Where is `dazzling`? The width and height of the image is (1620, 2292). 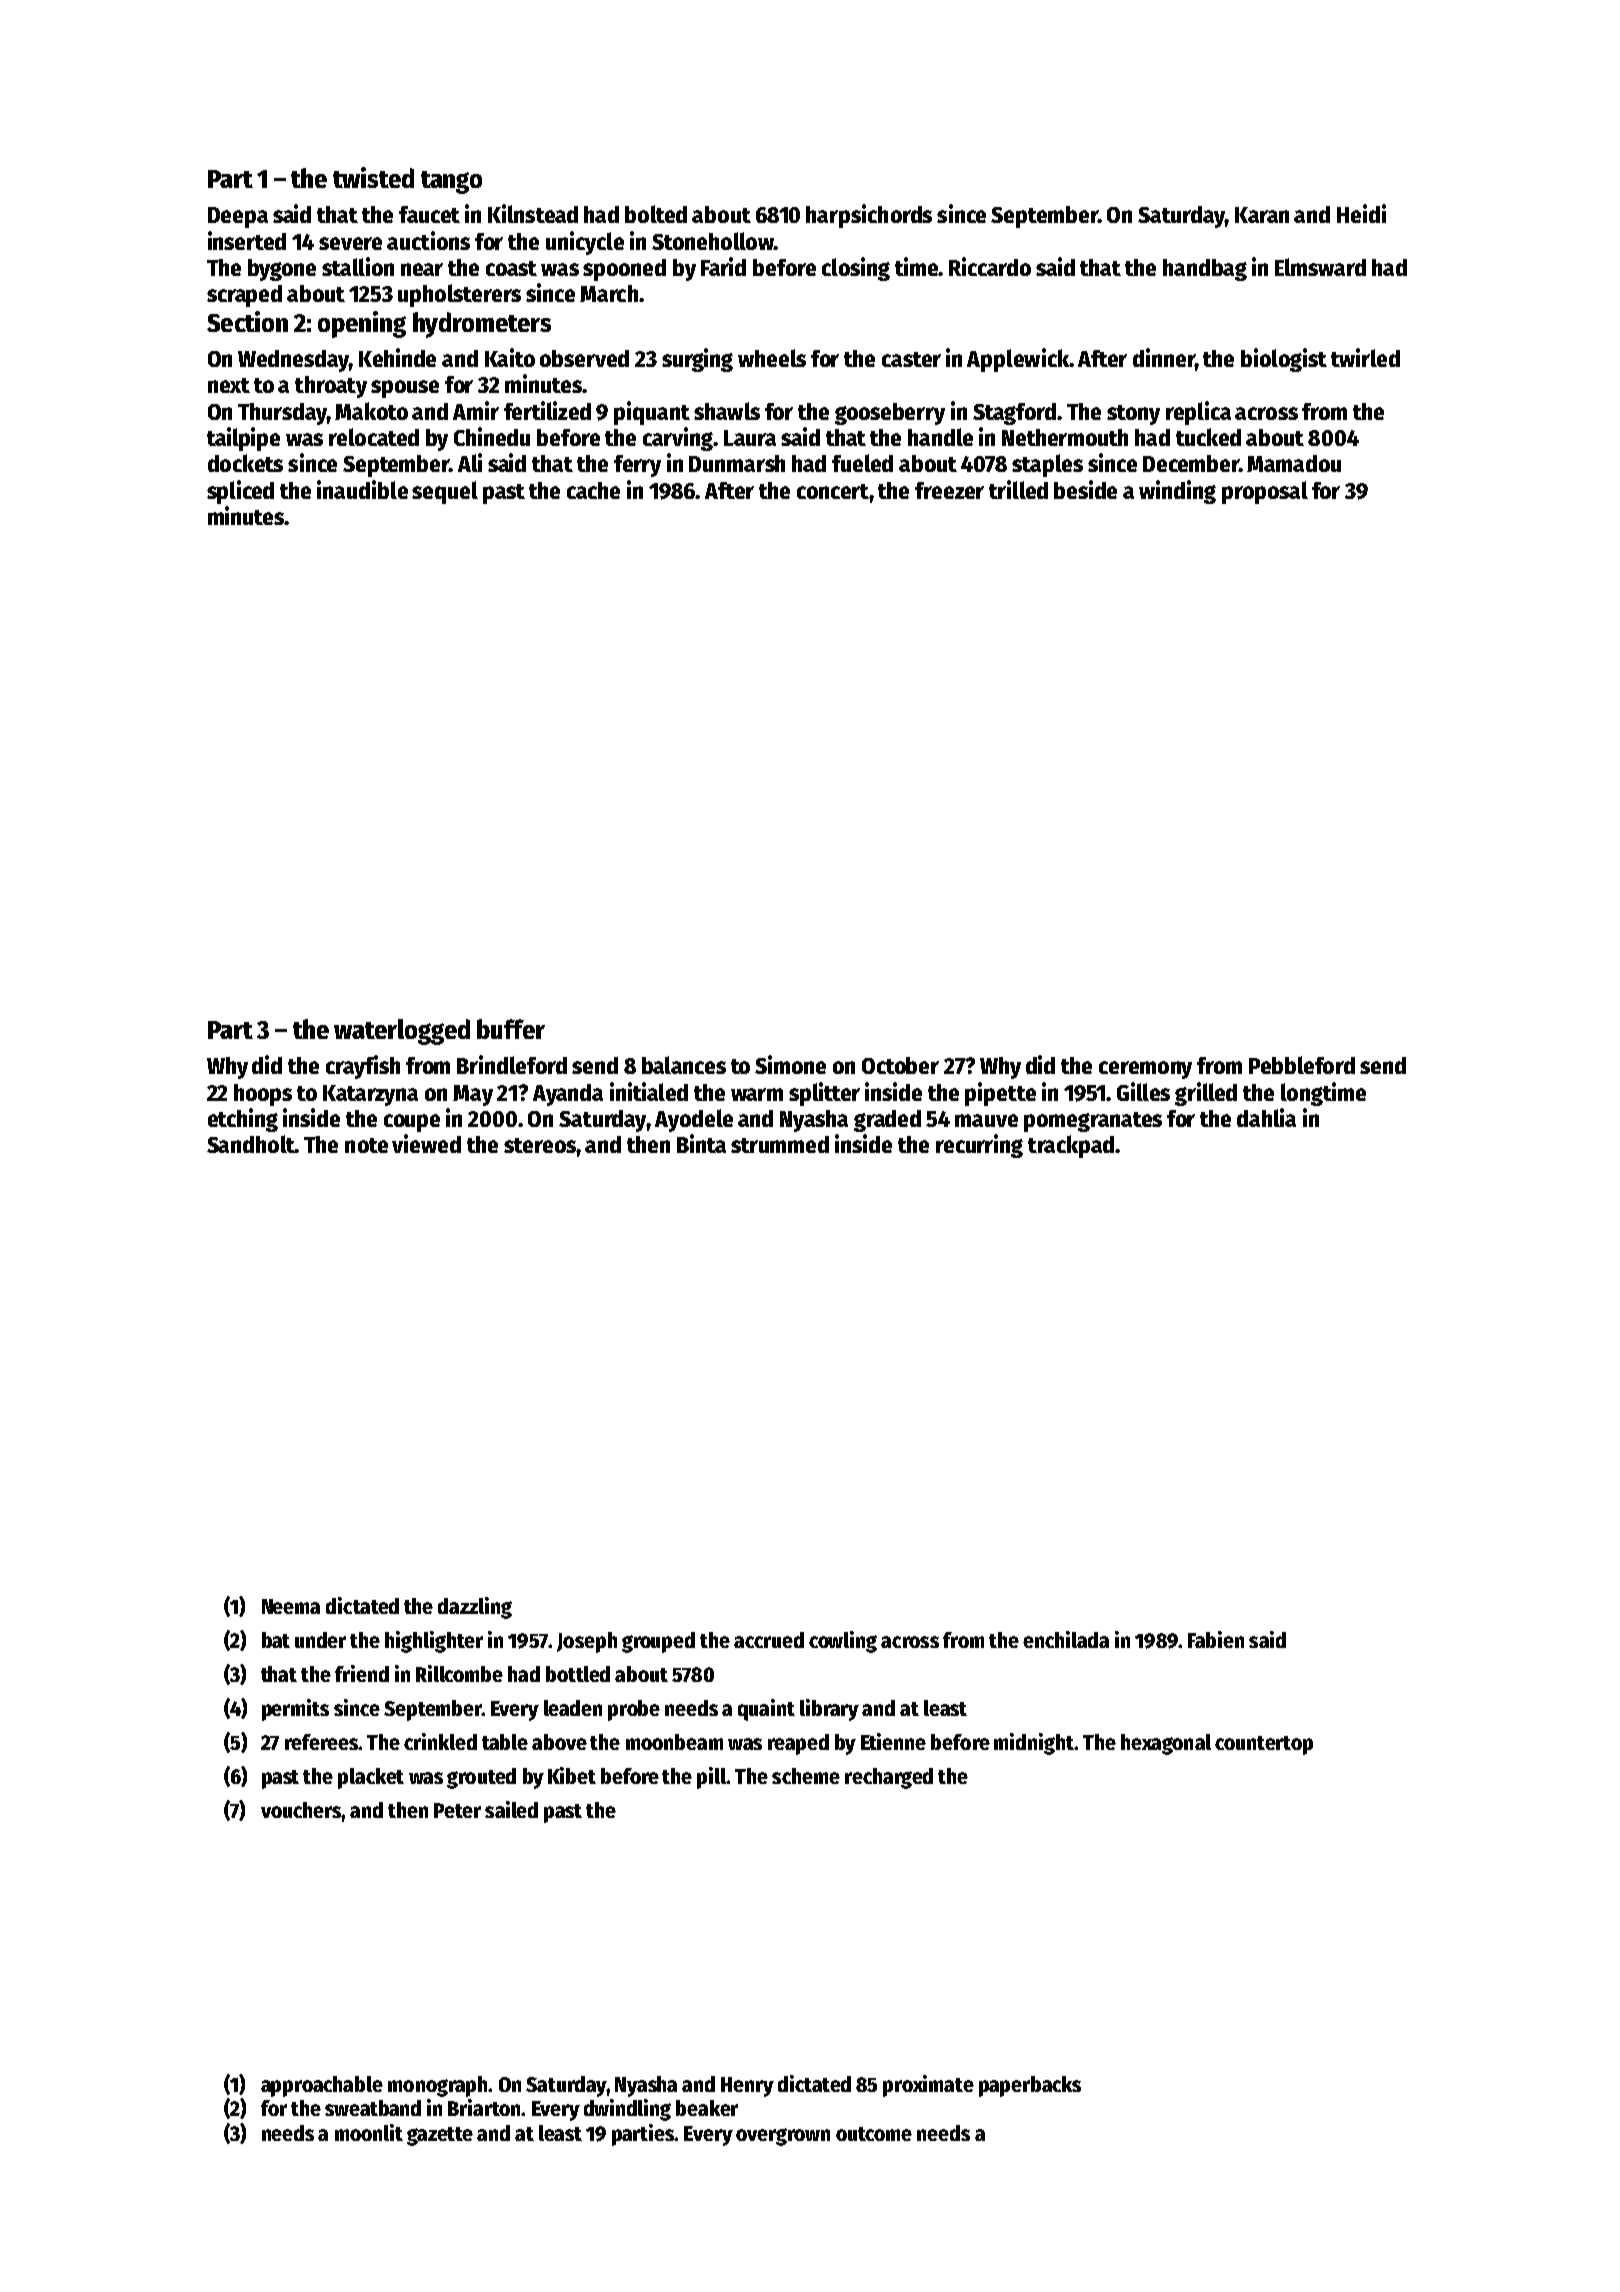
dazzling is located at coordinates (475, 1608).
